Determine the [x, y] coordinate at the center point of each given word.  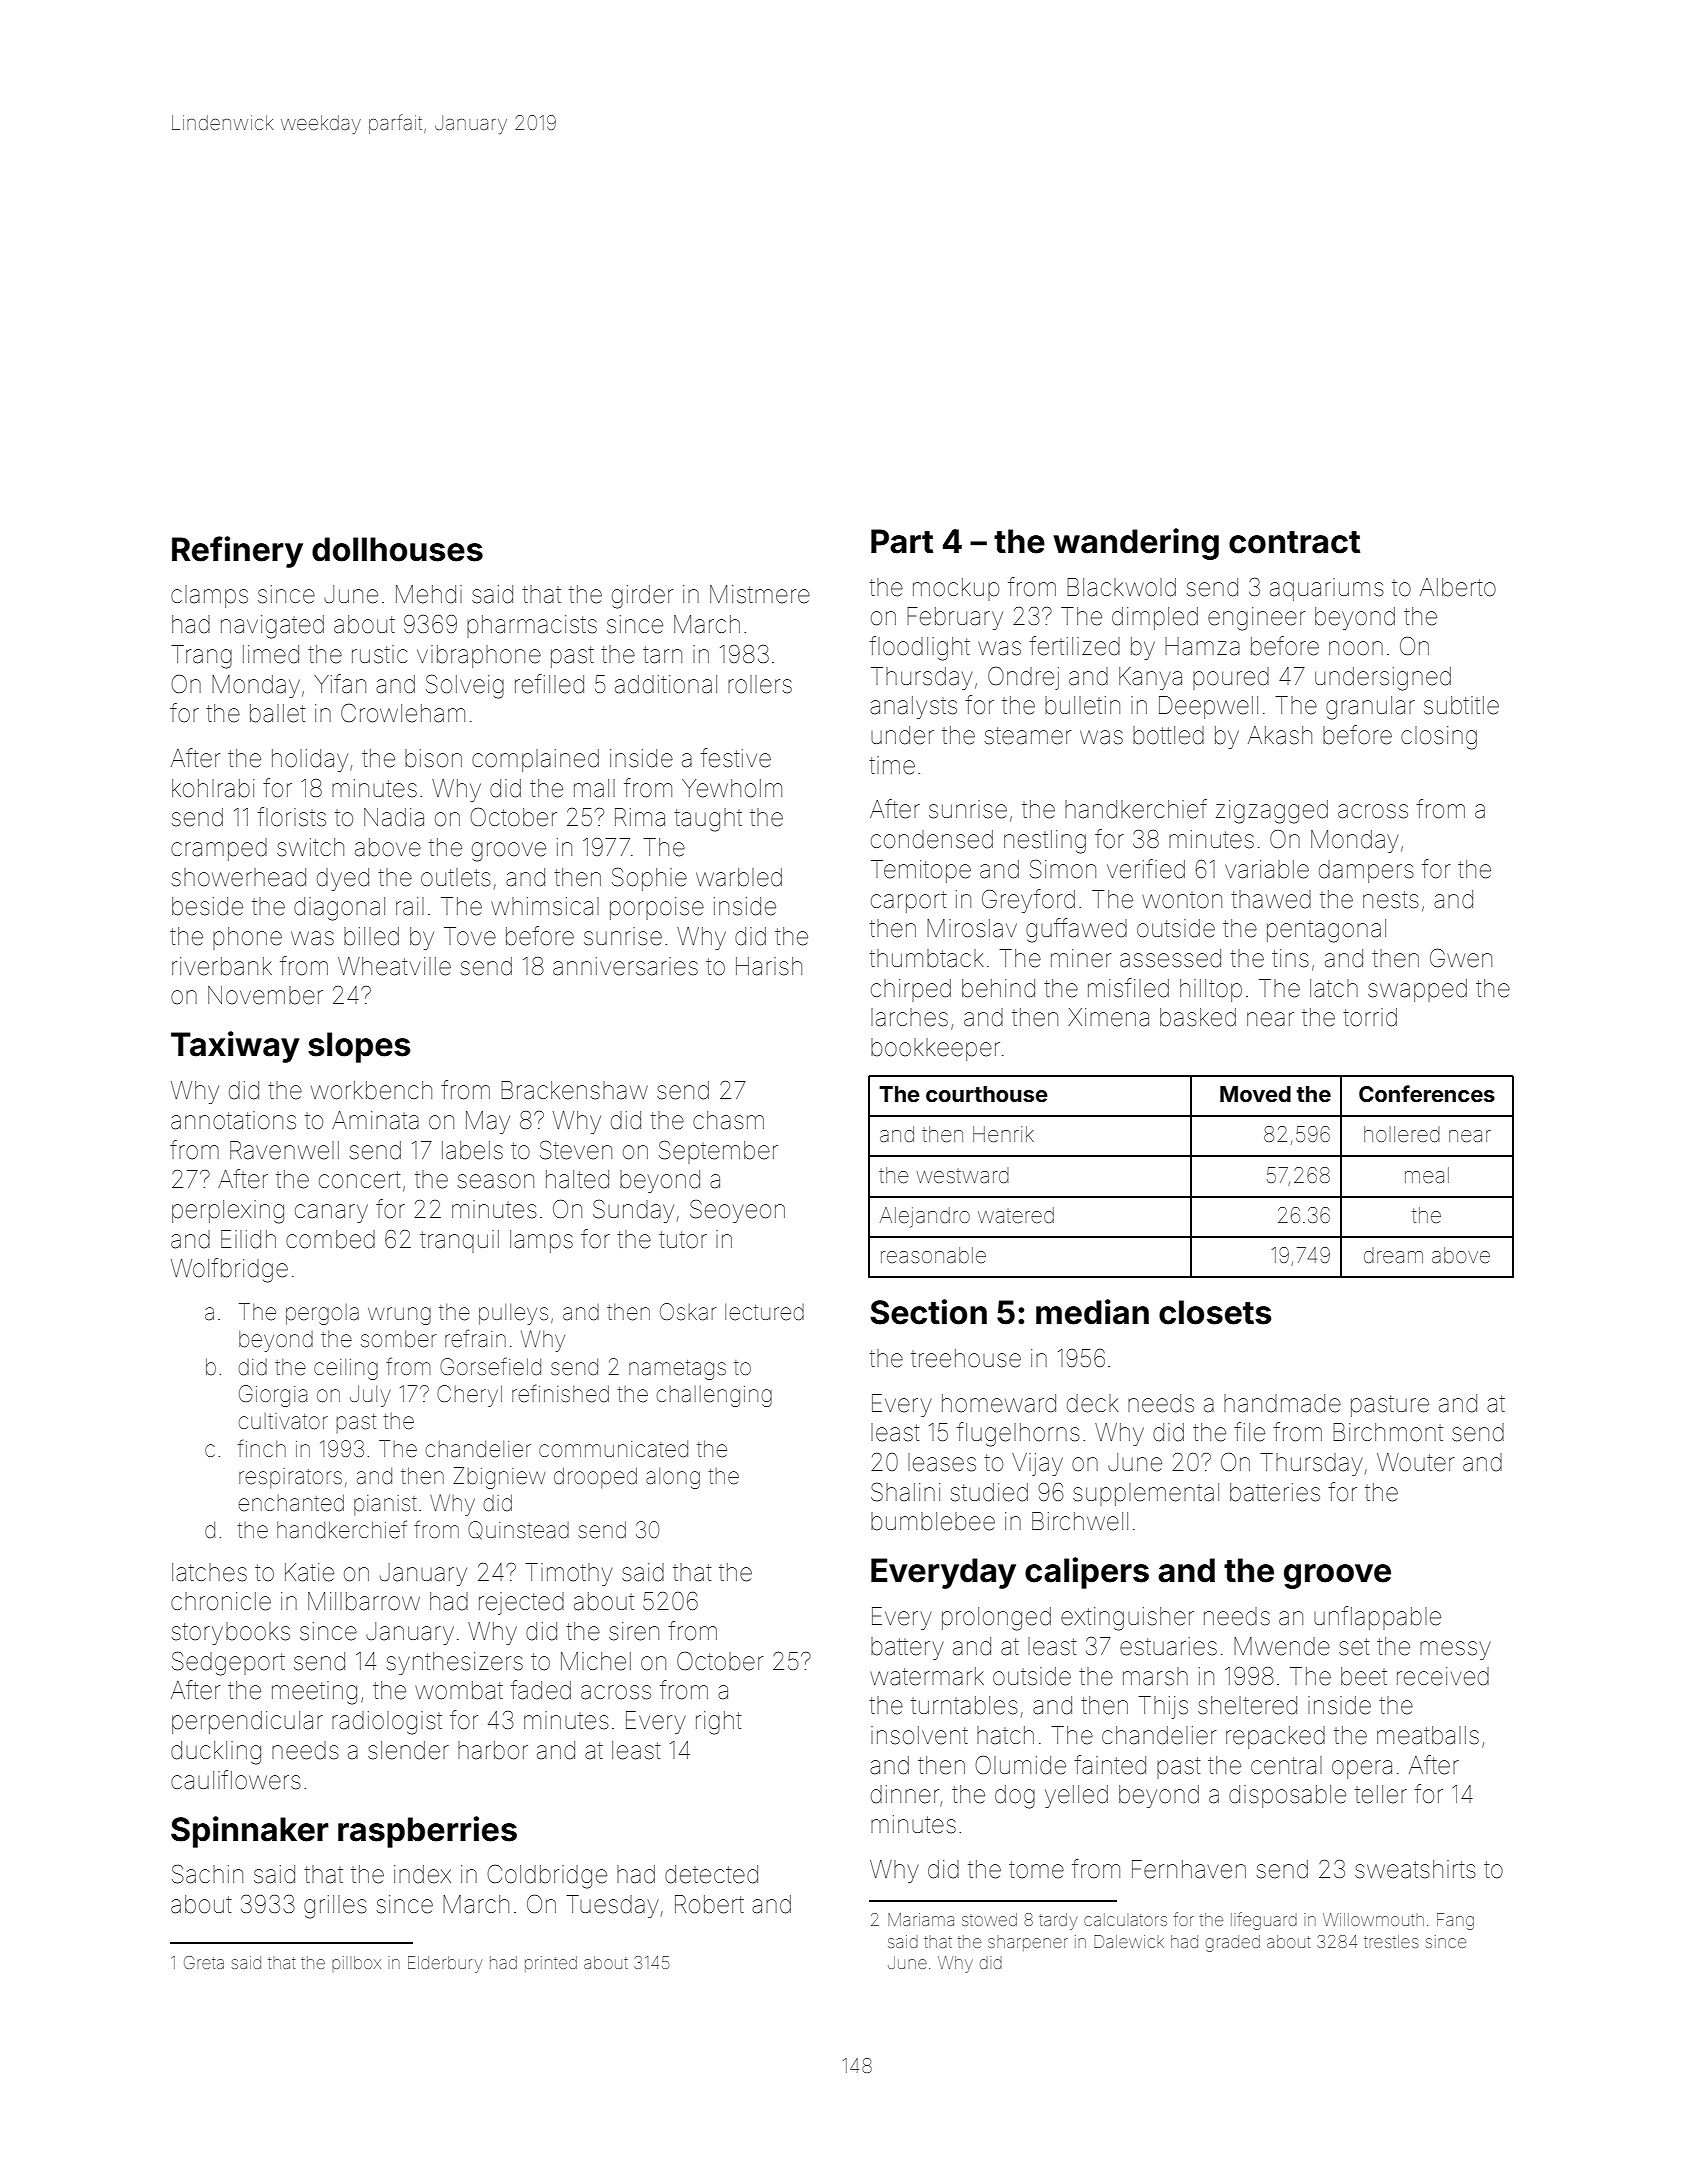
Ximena [1108, 1017]
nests [1391, 900]
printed [551, 1964]
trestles [1391, 1941]
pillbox [356, 1964]
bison [433, 758]
